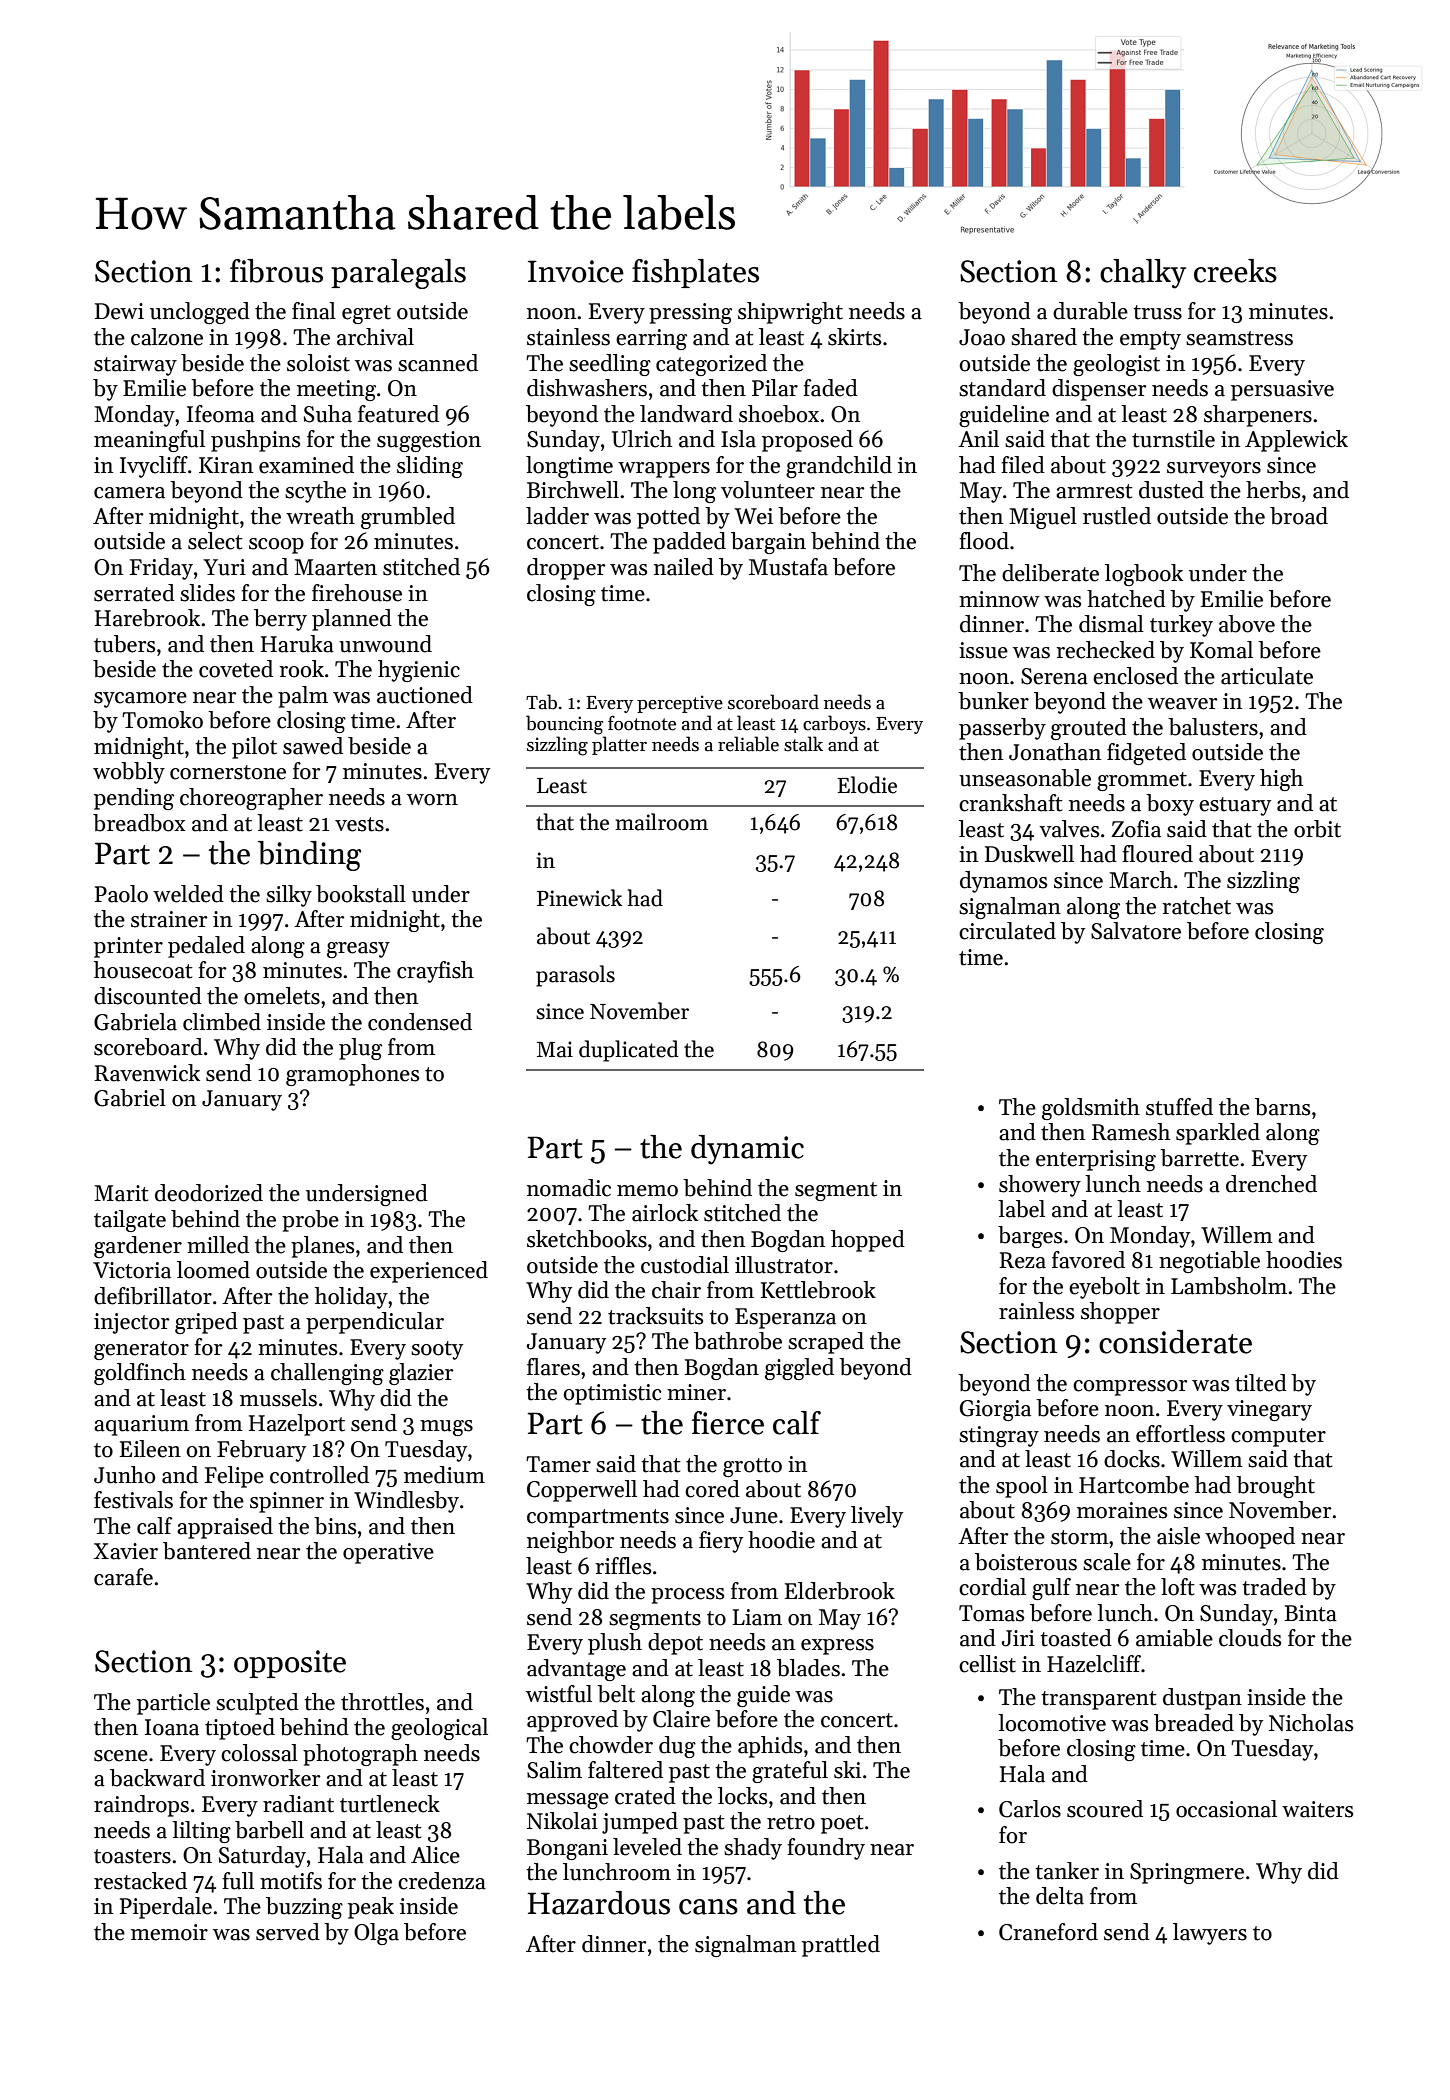  Describe the element at coordinates (437, 1350) in the screenshot. I see `sooty` at that location.
